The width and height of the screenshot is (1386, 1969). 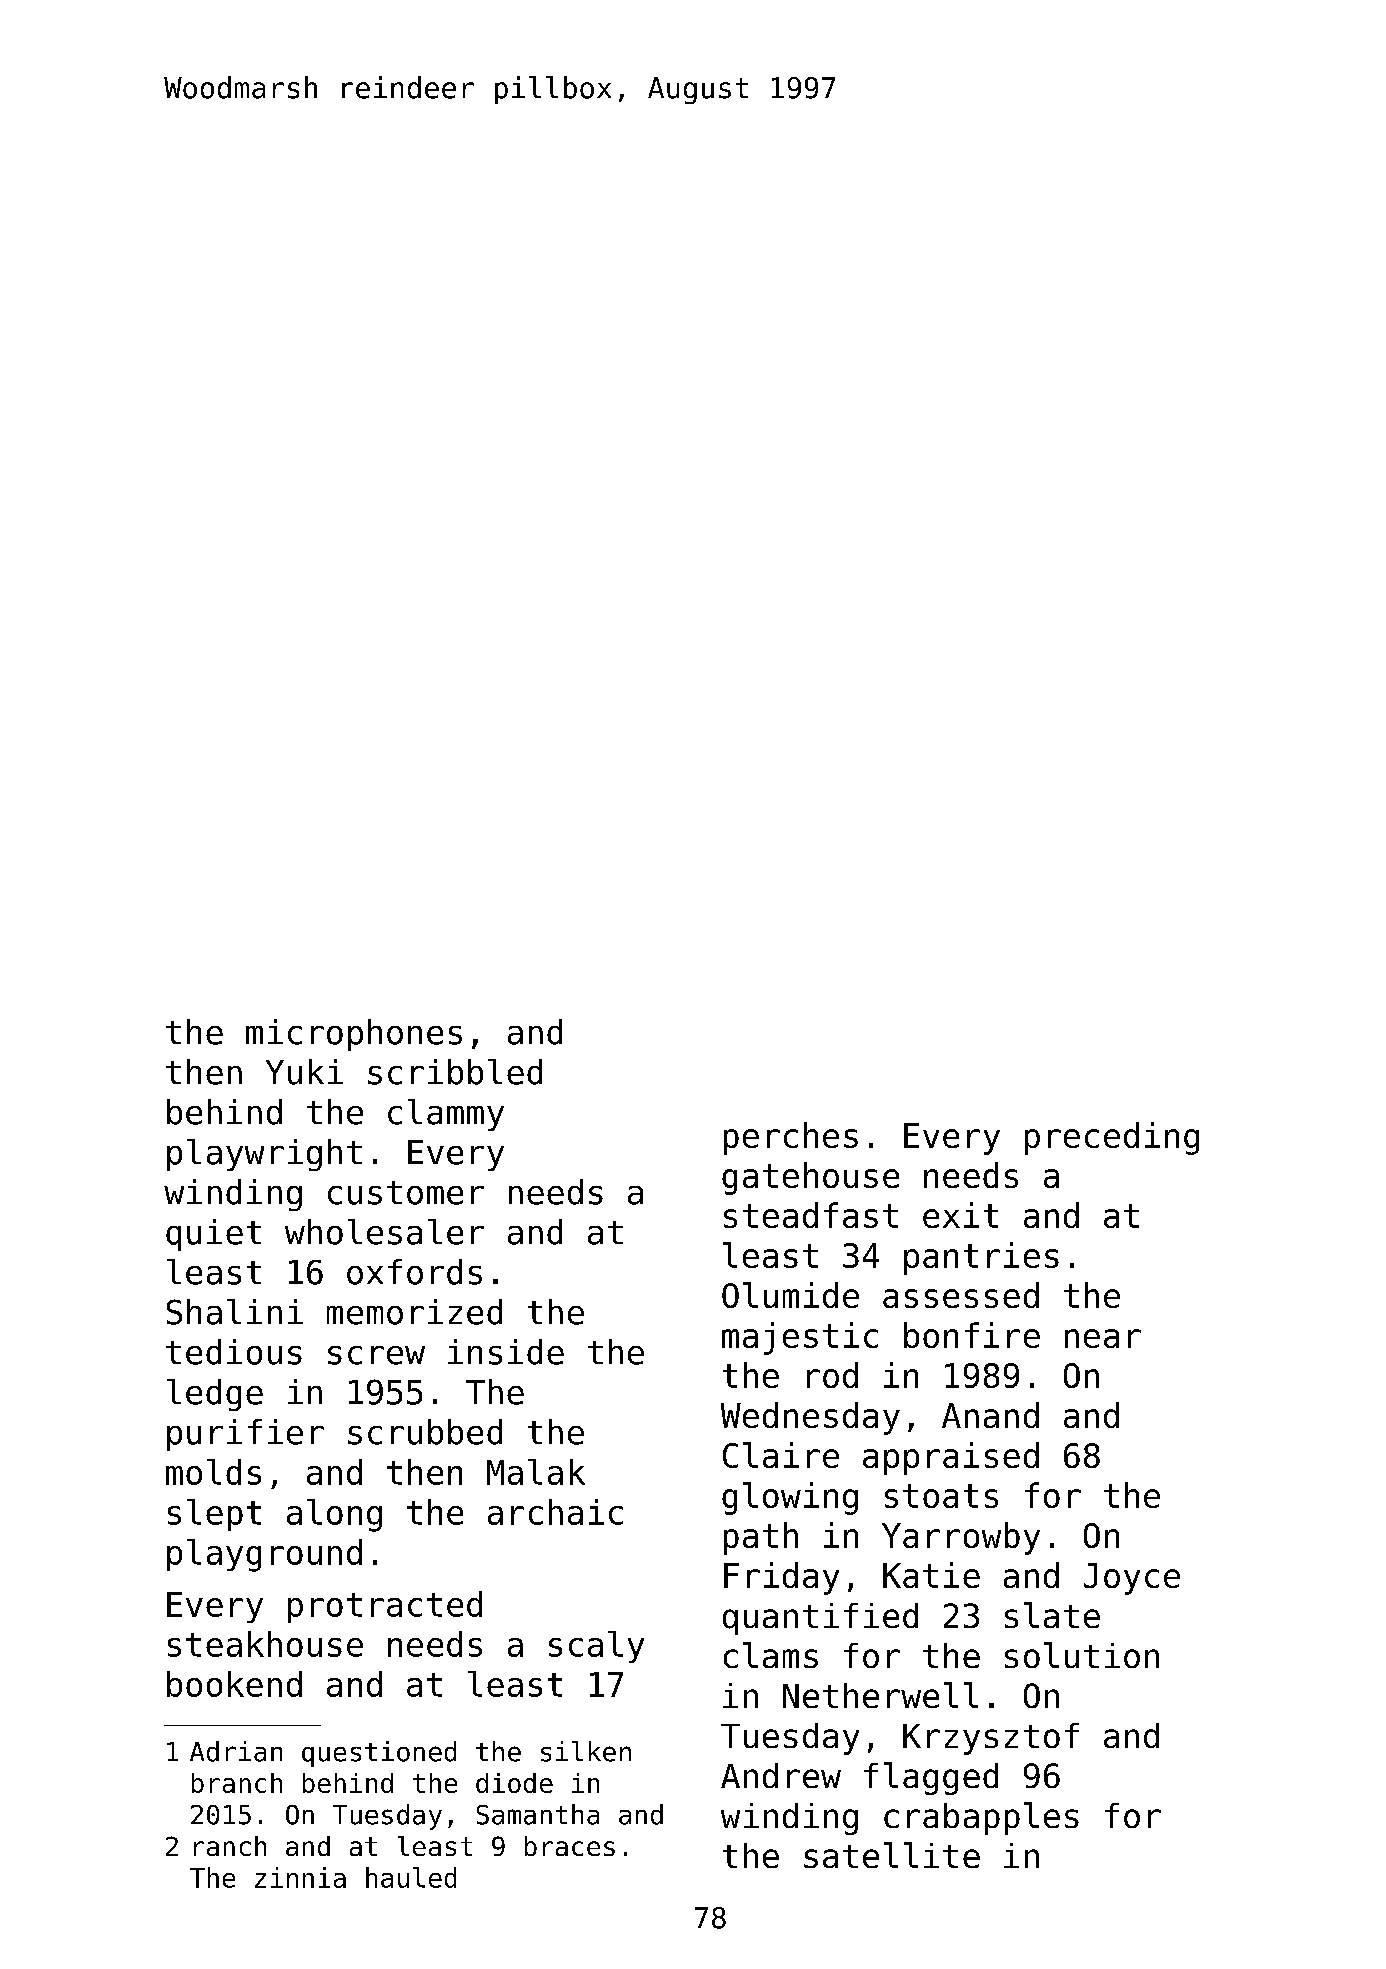 I want to click on exit, so click(x=960, y=1215).
